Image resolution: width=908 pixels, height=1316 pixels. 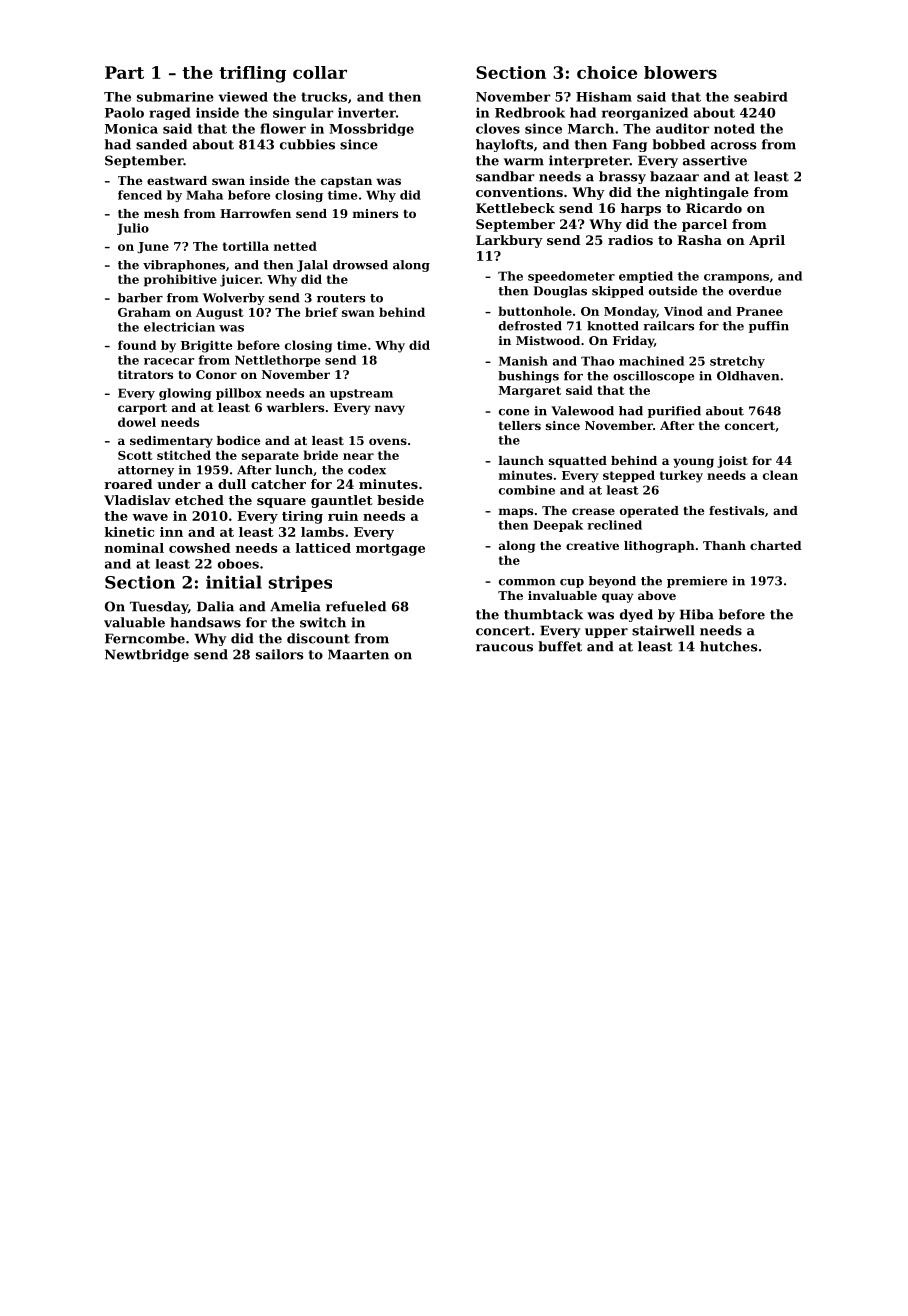 What do you see at coordinates (761, 97) in the page?
I see `seabird` at bounding box center [761, 97].
